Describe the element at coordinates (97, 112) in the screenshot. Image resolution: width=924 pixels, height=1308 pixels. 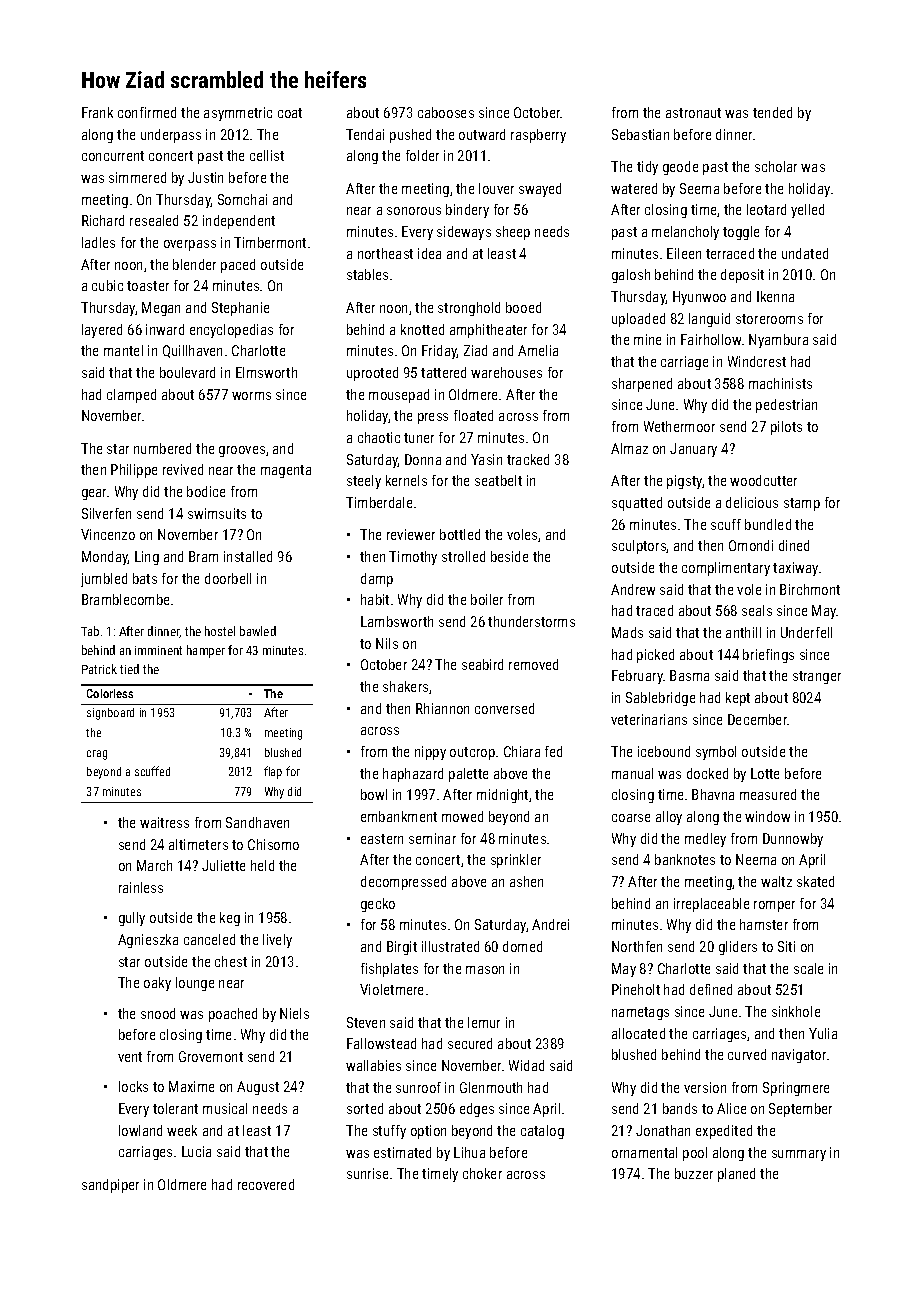
I see `Frank` at that location.
